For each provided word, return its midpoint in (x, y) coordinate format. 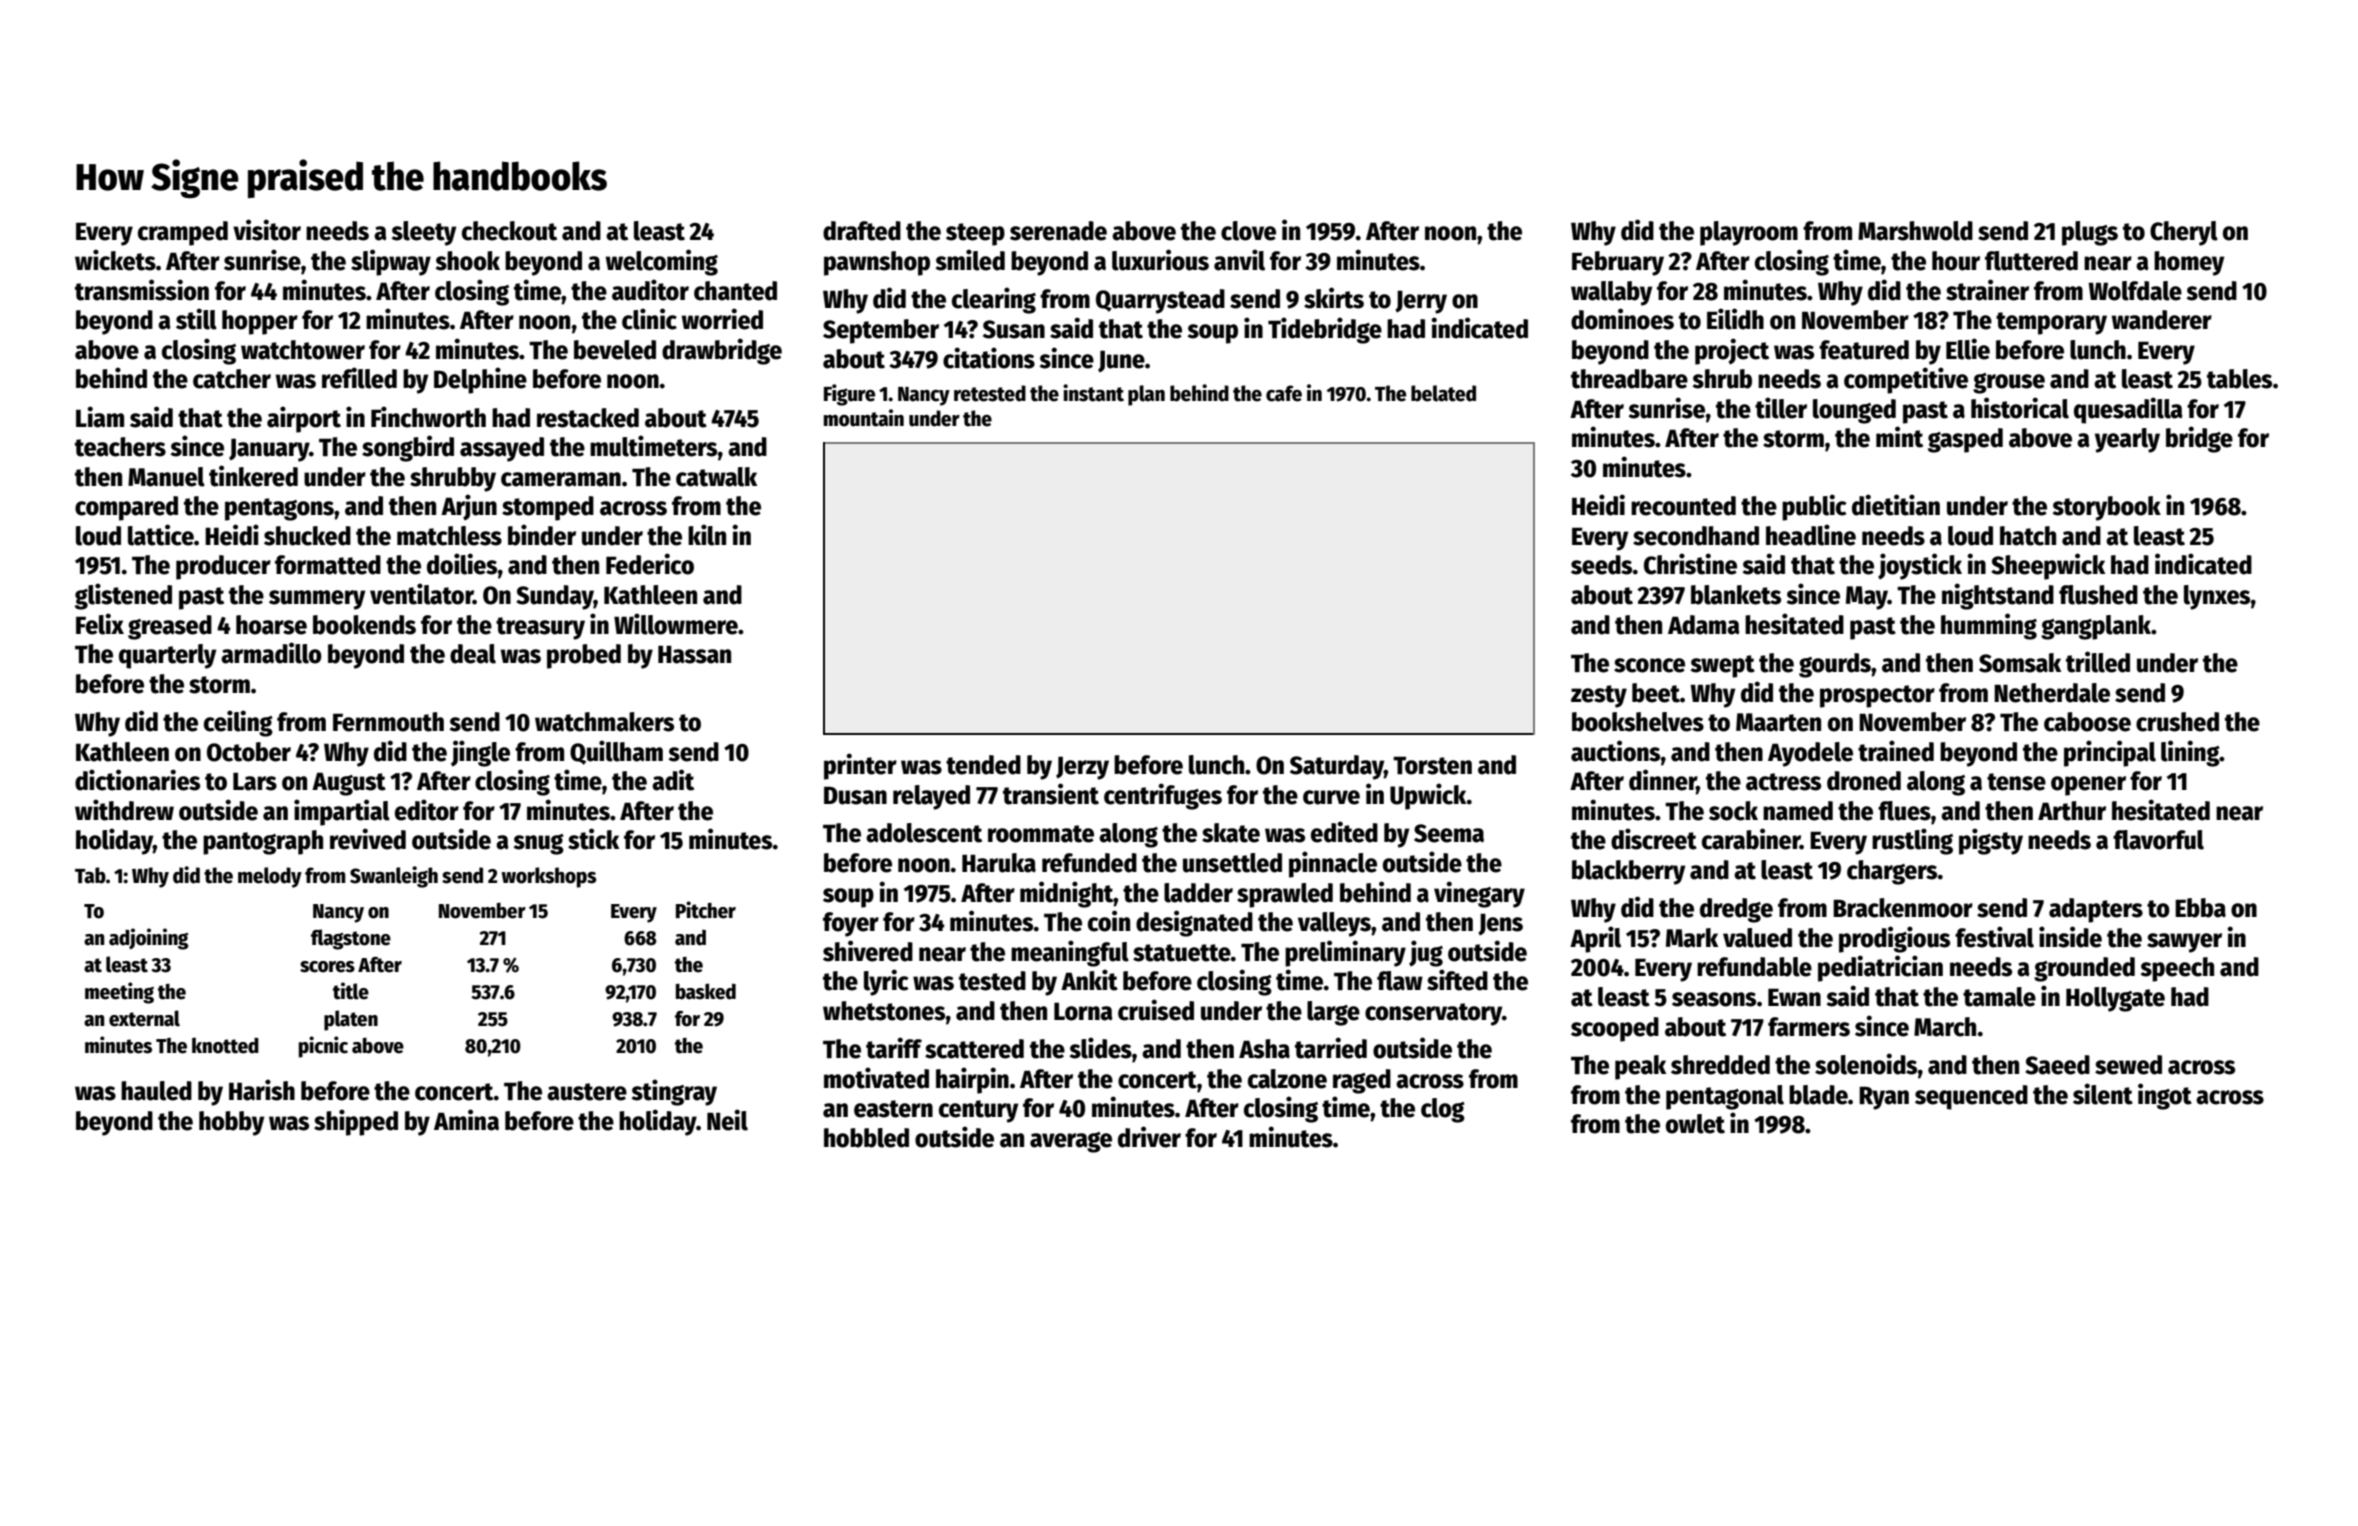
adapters (2096, 910)
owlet (1695, 1124)
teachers (120, 447)
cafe (1284, 393)
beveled (615, 350)
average (1071, 1142)
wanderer (2161, 320)
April (1595, 939)
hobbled (866, 1138)
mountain (864, 418)
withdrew (124, 810)
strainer (1987, 290)
